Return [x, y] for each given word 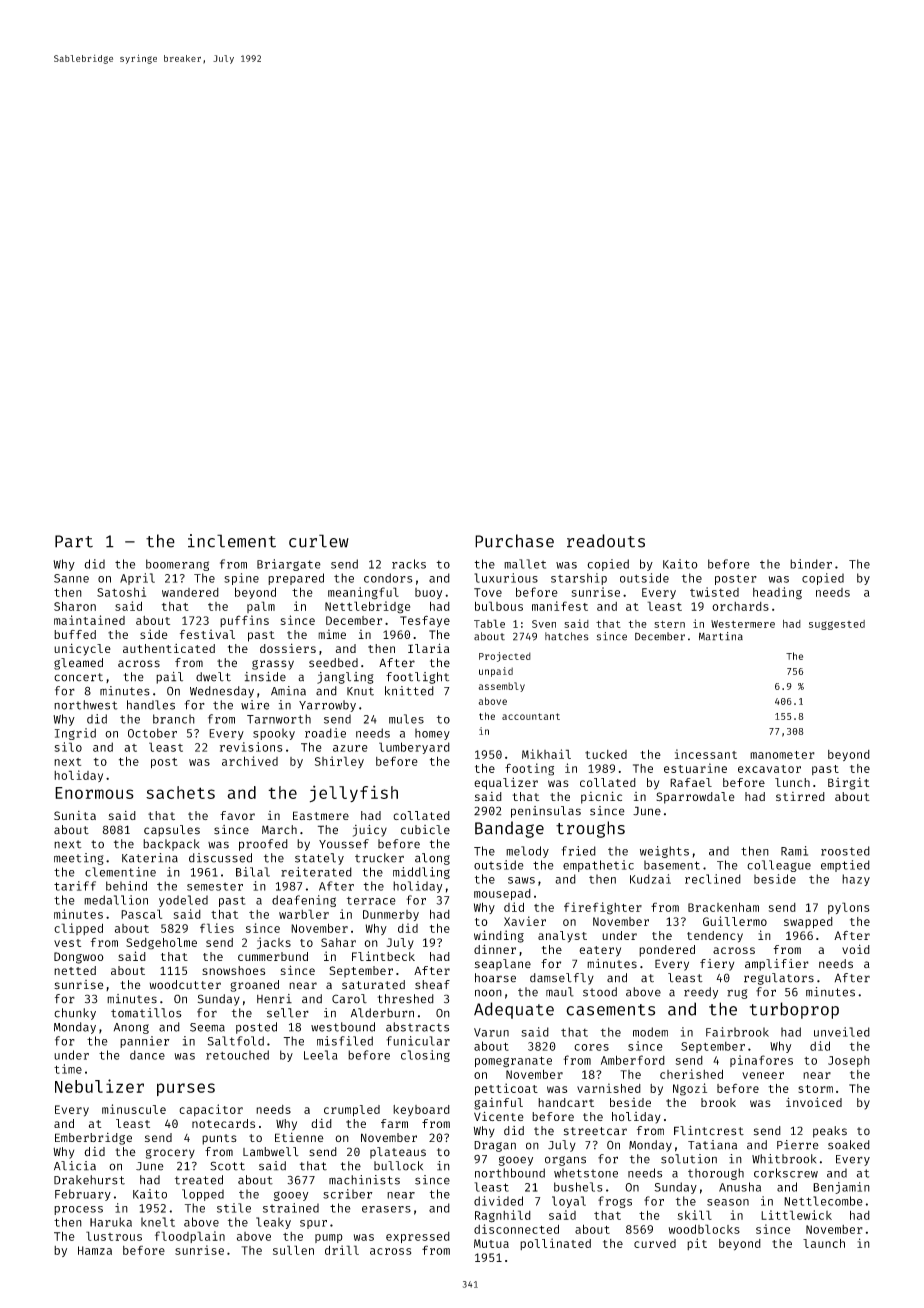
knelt [158, 1222]
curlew [319, 541]
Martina [721, 636]
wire [255, 705]
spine [241, 579]
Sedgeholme [161, 944]
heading [777, 593]
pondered [667, 951]
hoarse [495, 978]
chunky [75, 1014]
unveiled [842, 1032]
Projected [505, 657]
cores [591, 1047]
